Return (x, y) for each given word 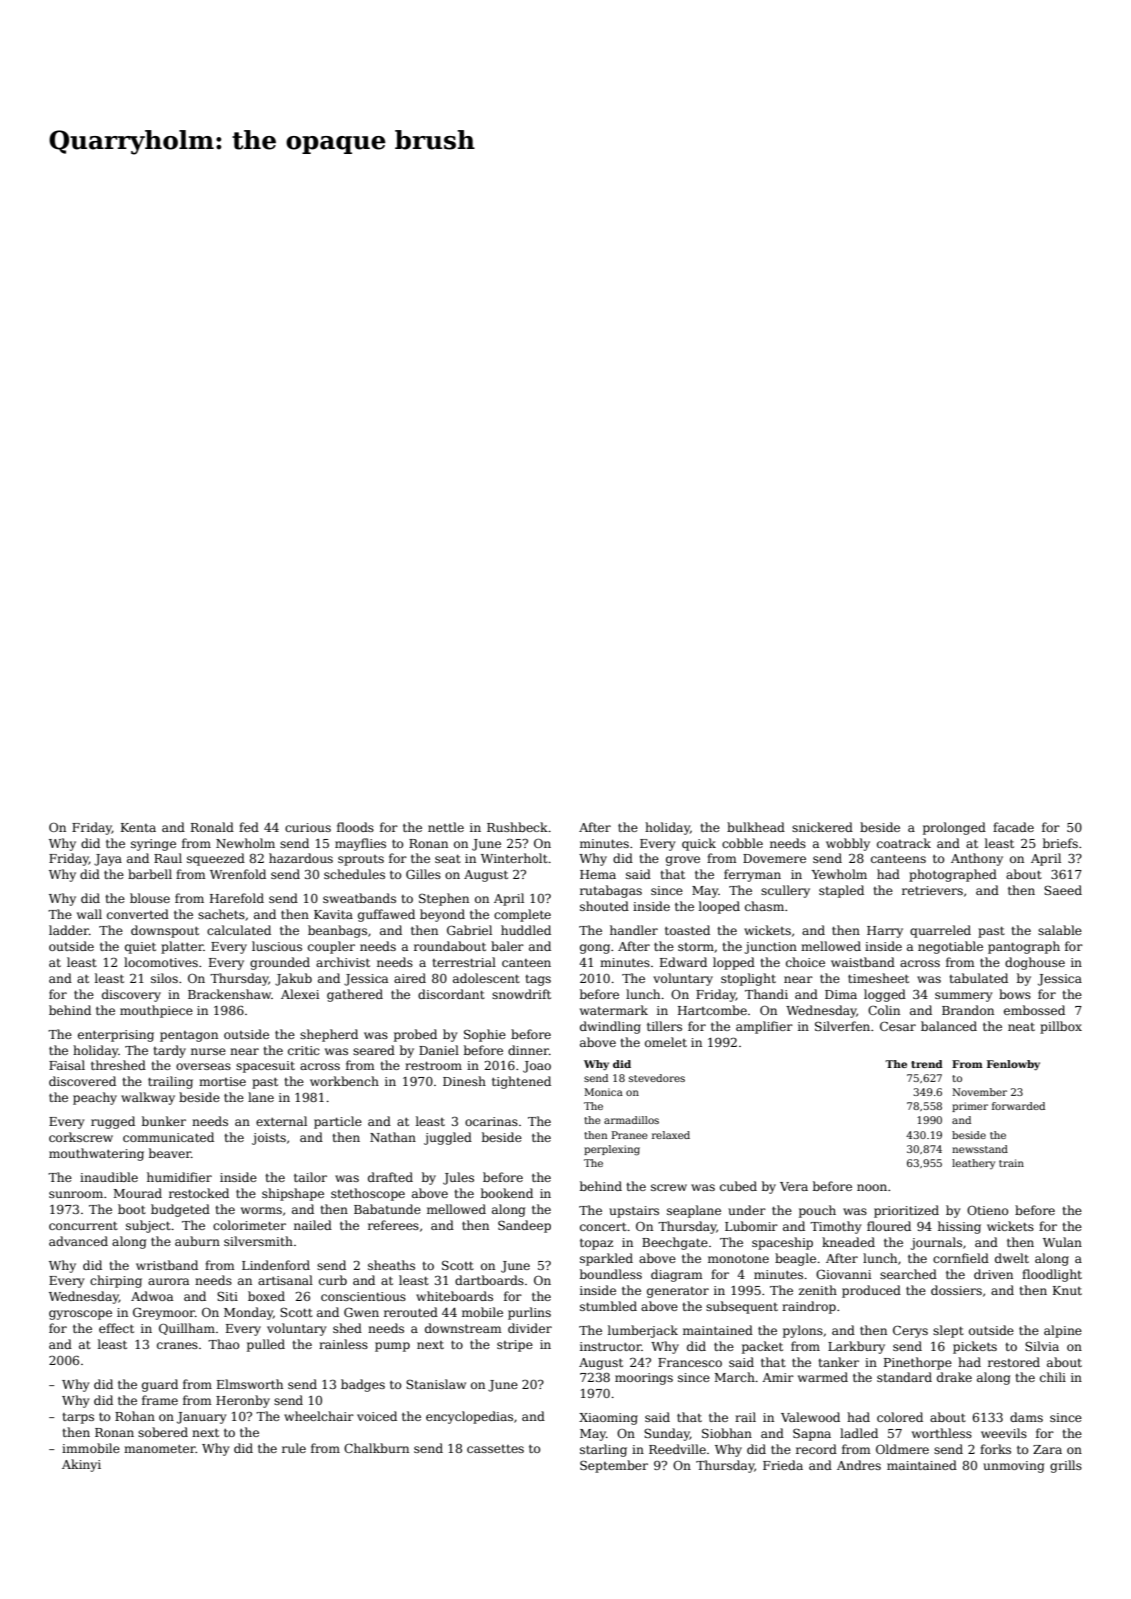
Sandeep (524, 1226)
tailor (310, 1177)
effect (116, 1328)
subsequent (742, 1307)
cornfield (961, 1258)
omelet (666, 1042)
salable (1060, 930)
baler (507, 946)
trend (927, 1064)
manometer (160, 1449)
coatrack (904, 843)
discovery (131, 995)
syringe (153, 845)
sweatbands (359, 898)
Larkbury (856, 1347)
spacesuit (265, 1067)
